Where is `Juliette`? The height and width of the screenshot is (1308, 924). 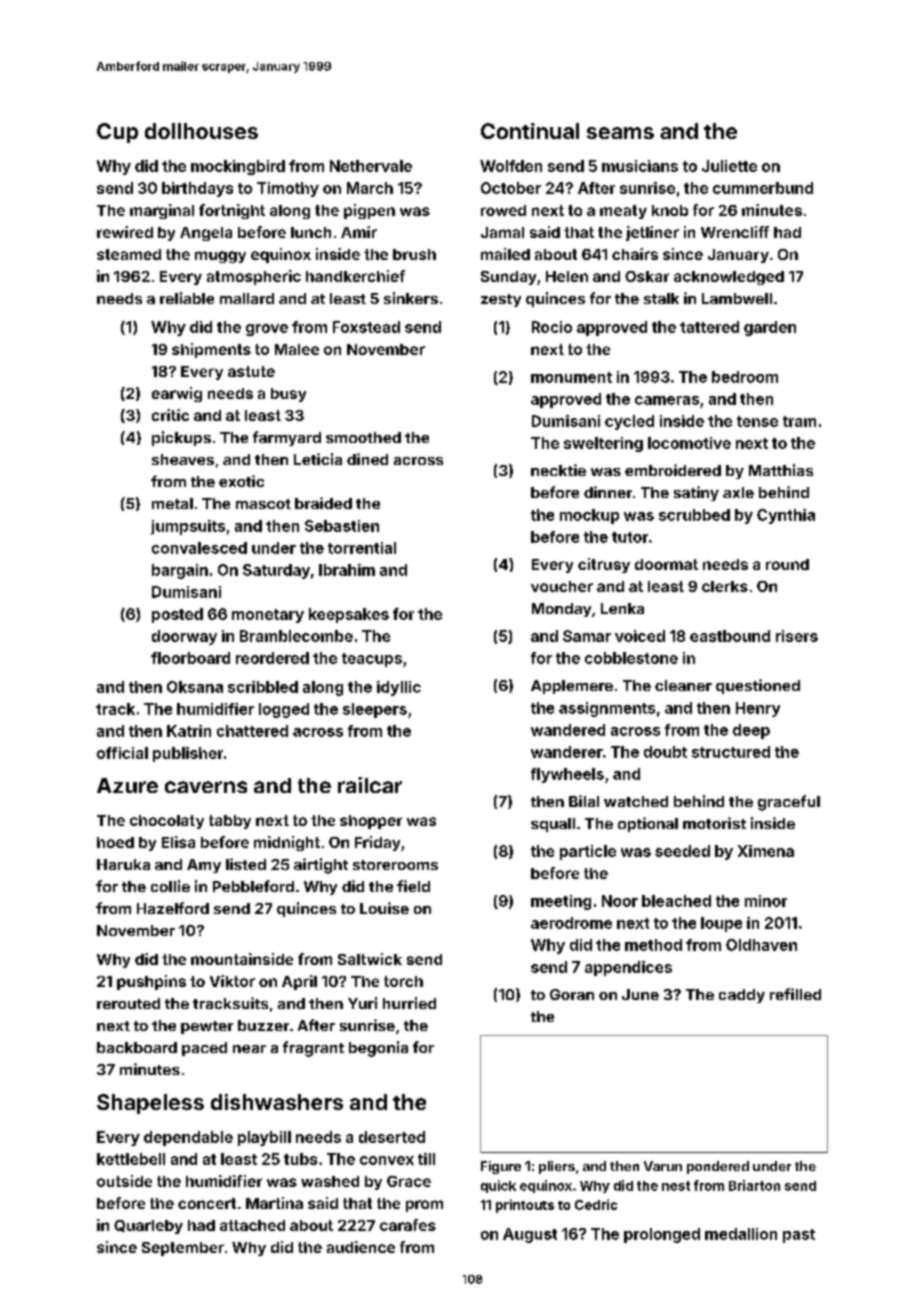
Juliette is located at coordinates (729, 166).
